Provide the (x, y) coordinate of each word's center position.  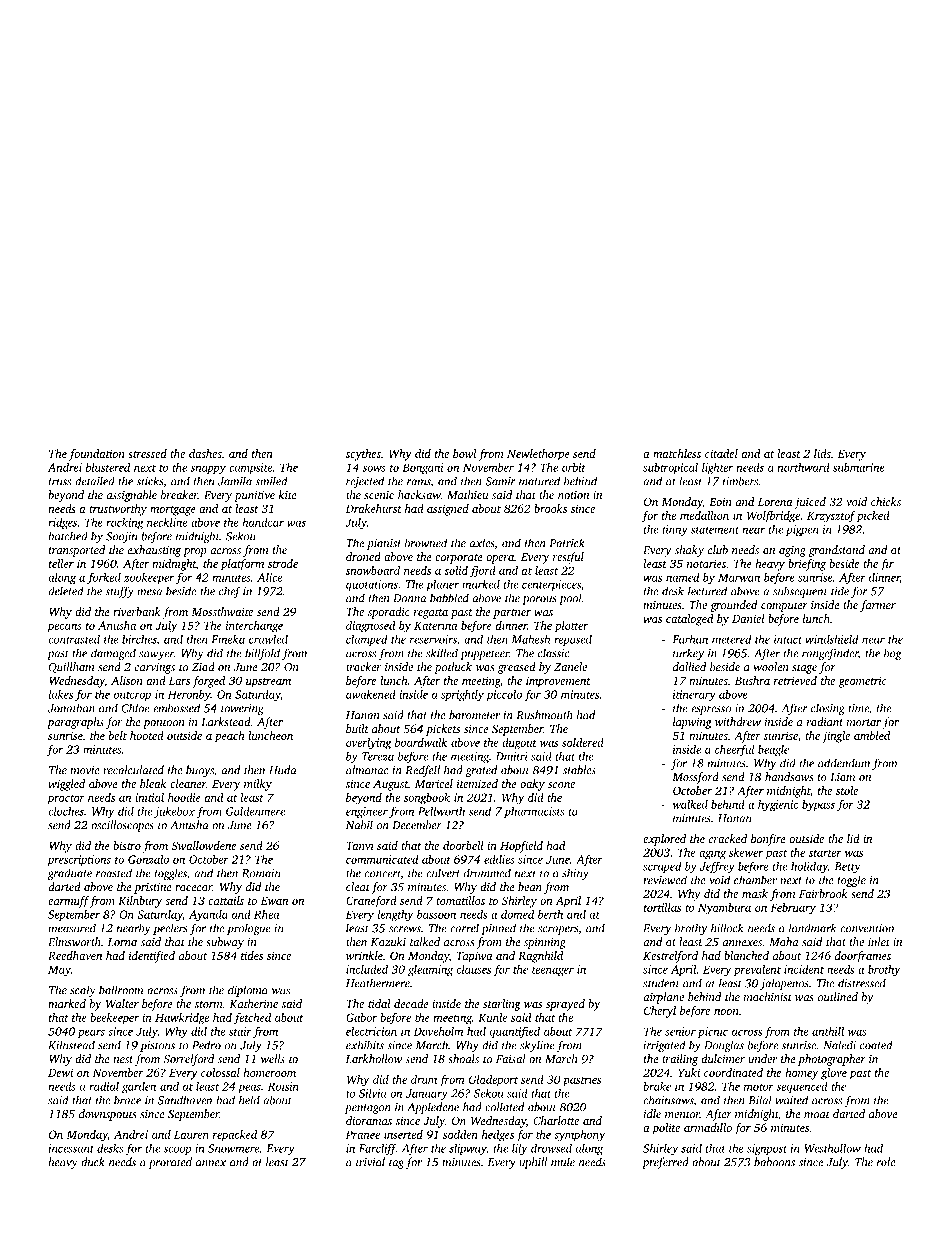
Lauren (191, 1134)
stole (847, 790)
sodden (460, 1134)
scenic (379, 495)
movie (85, 770)
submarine (859, 467)
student (661, 983)
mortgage (173, 511)
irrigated (665, 1046)
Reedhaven (75, 955)
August (390, 785)
